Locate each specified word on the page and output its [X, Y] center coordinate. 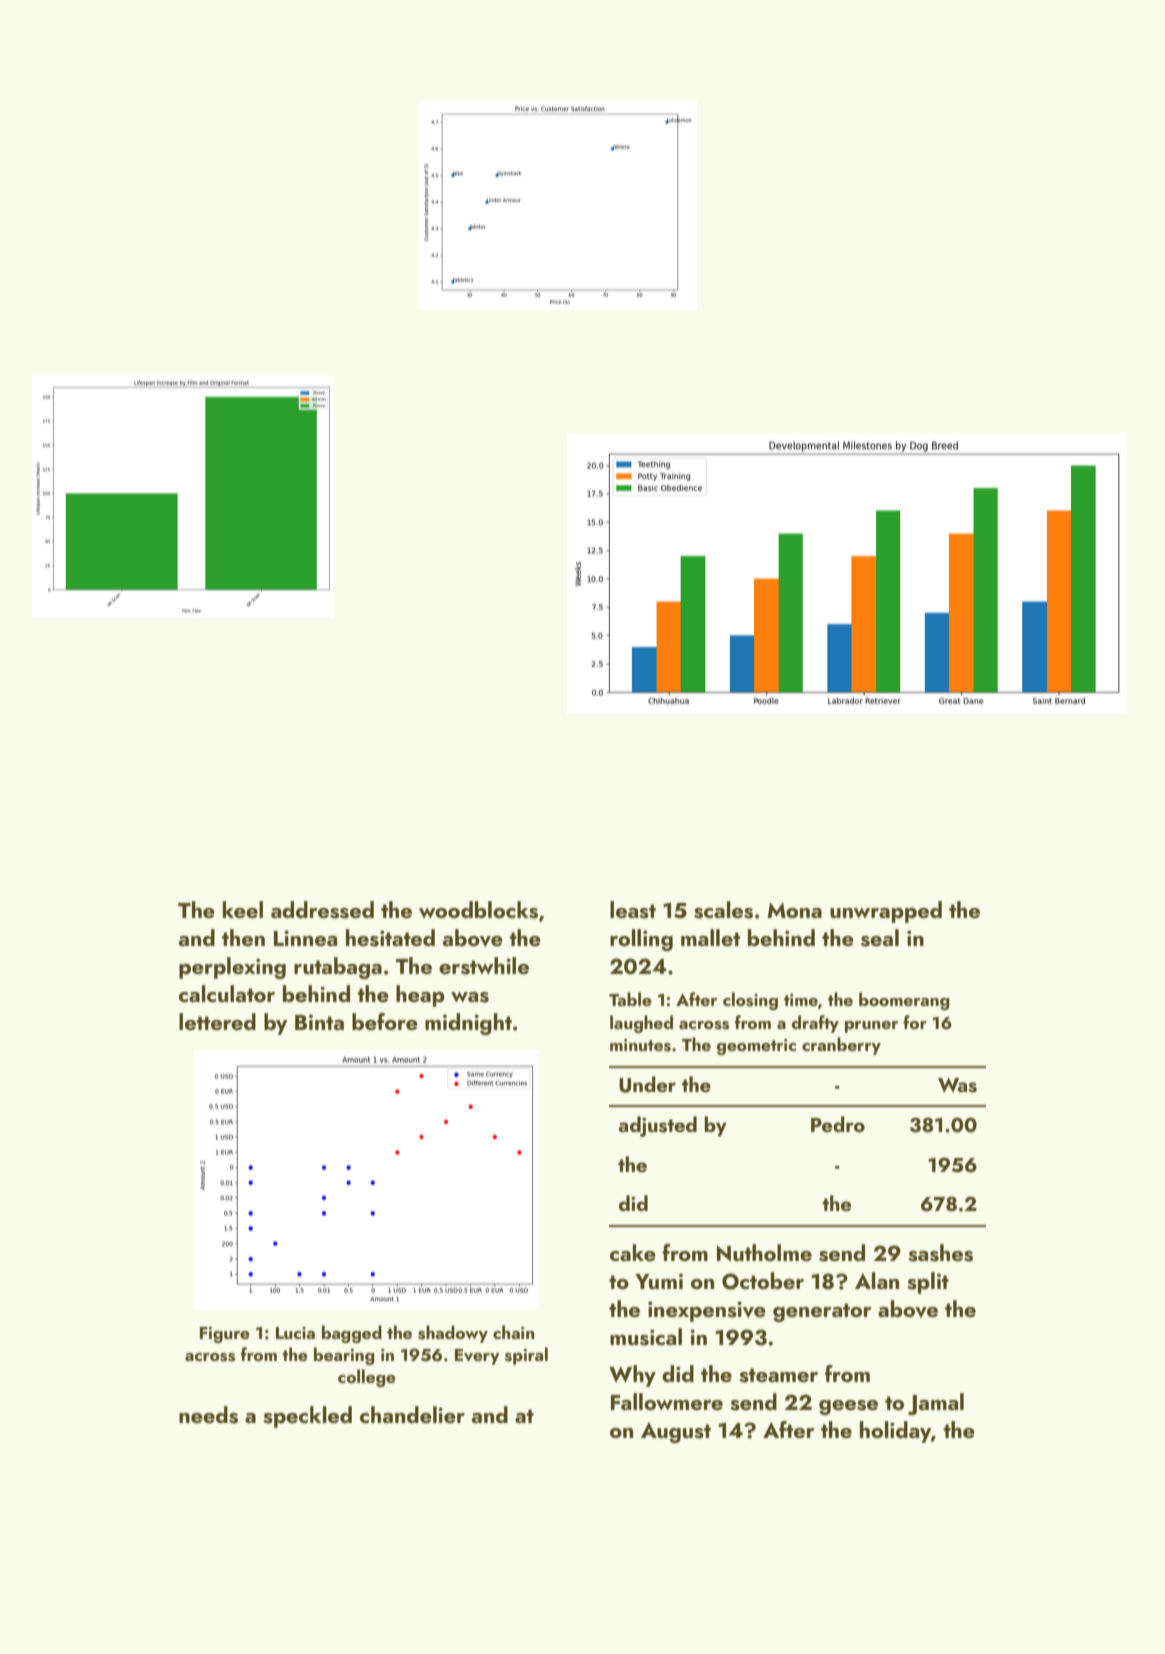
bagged [352, 1334]
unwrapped [886, 912]
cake [633, 1252]
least [633, 910]
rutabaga [338, 968]
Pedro [838, 1124]
